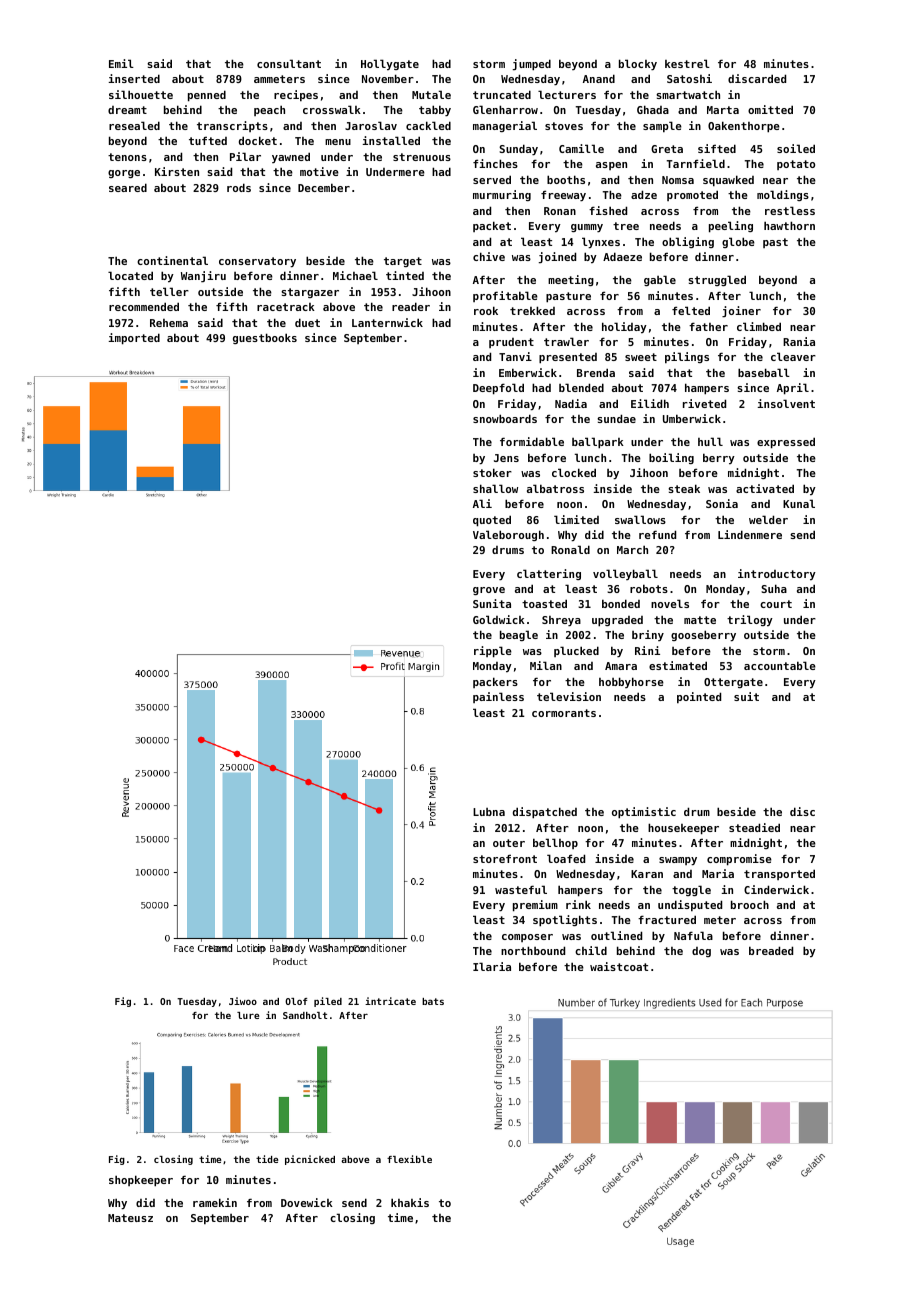 The image size is (924, 1308). What do you see at coordinates (770, 109) in the page?
I see `omitted` at bounding box center [770, 109].
